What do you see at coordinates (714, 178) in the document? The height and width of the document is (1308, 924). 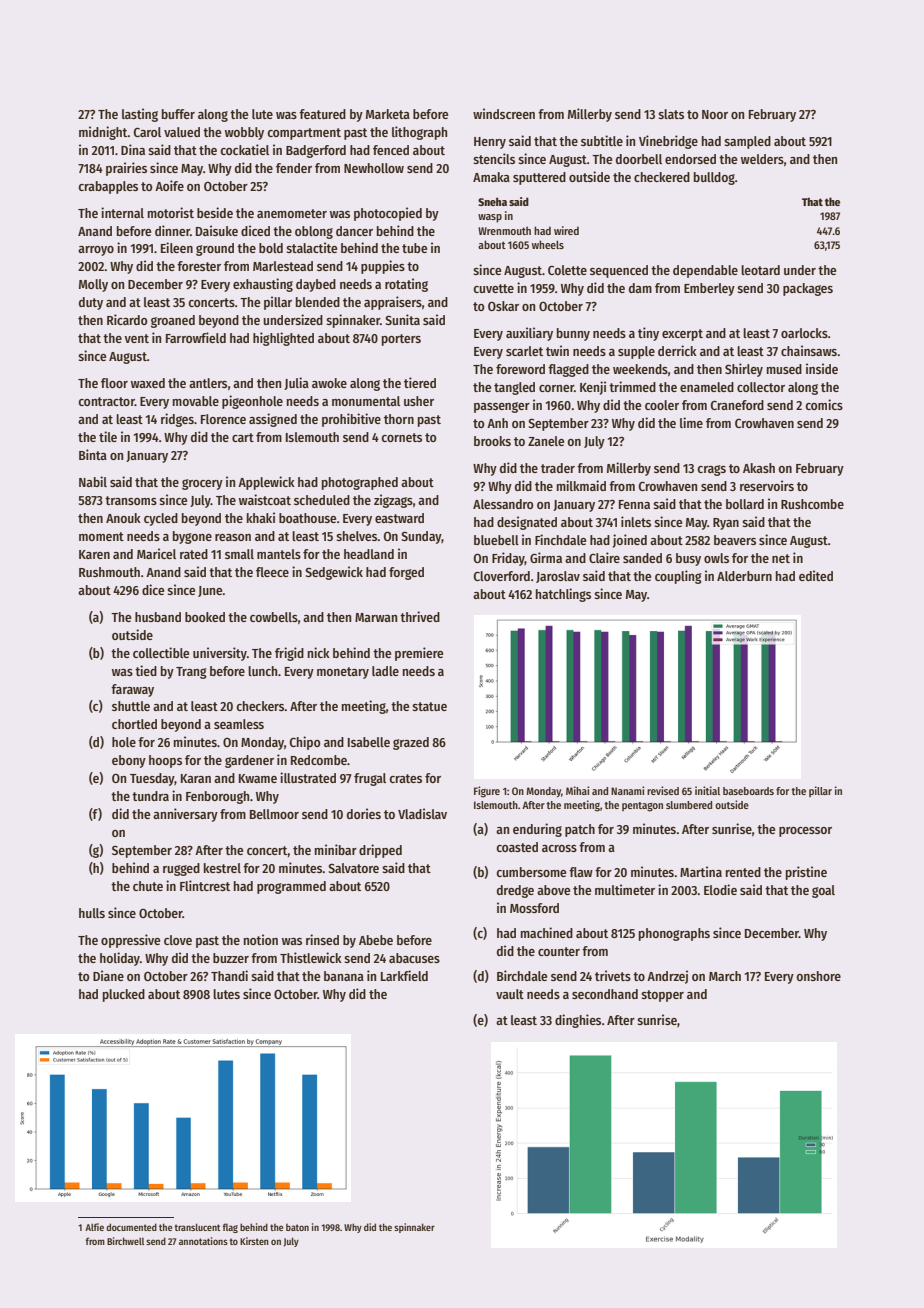 I see `bulldog` at bounding box center [714, 178].
